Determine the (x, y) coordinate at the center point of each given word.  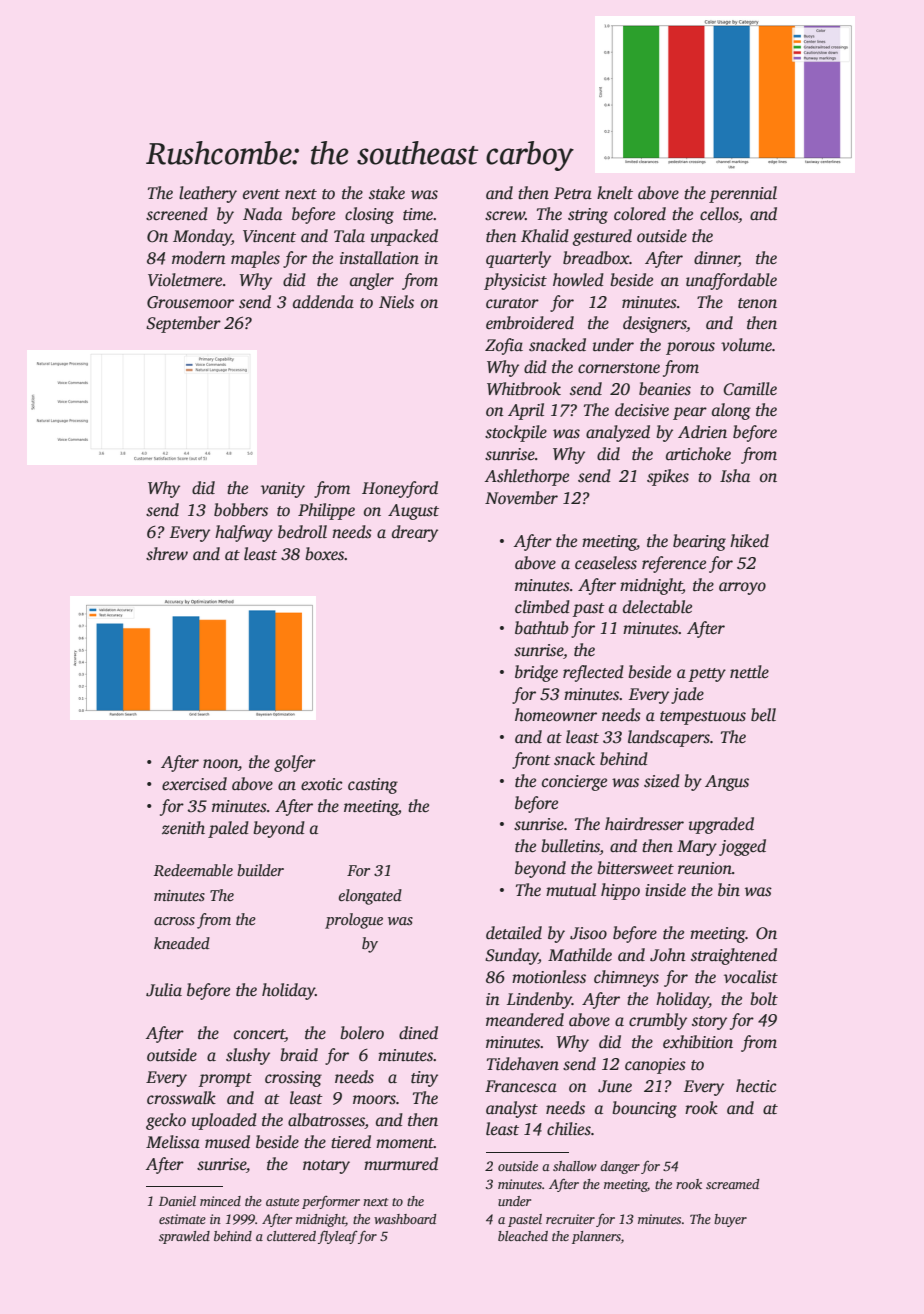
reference (674, 564)
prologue (354, 921)
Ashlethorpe (527, 477)
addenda (323, 302)
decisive (642, 410)
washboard (405, 1219)
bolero (362, 1033)
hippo (620, 891)
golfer (295, 763)
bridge (536, 673)
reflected (593, 673)
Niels (396, 302)
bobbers (241, 510)
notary (326, 1167)
